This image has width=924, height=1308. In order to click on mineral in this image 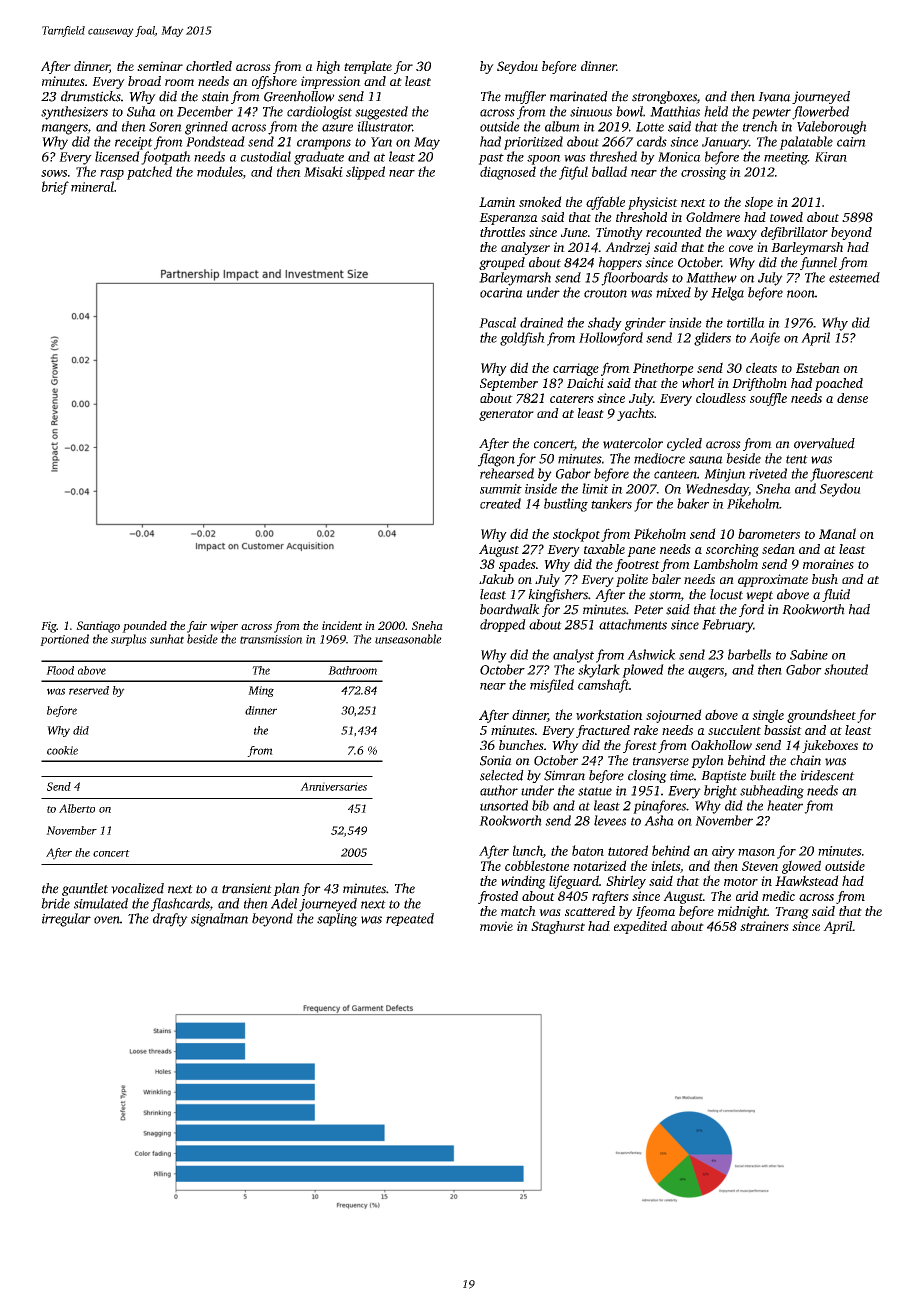, I will do `click(92, 186)`.
